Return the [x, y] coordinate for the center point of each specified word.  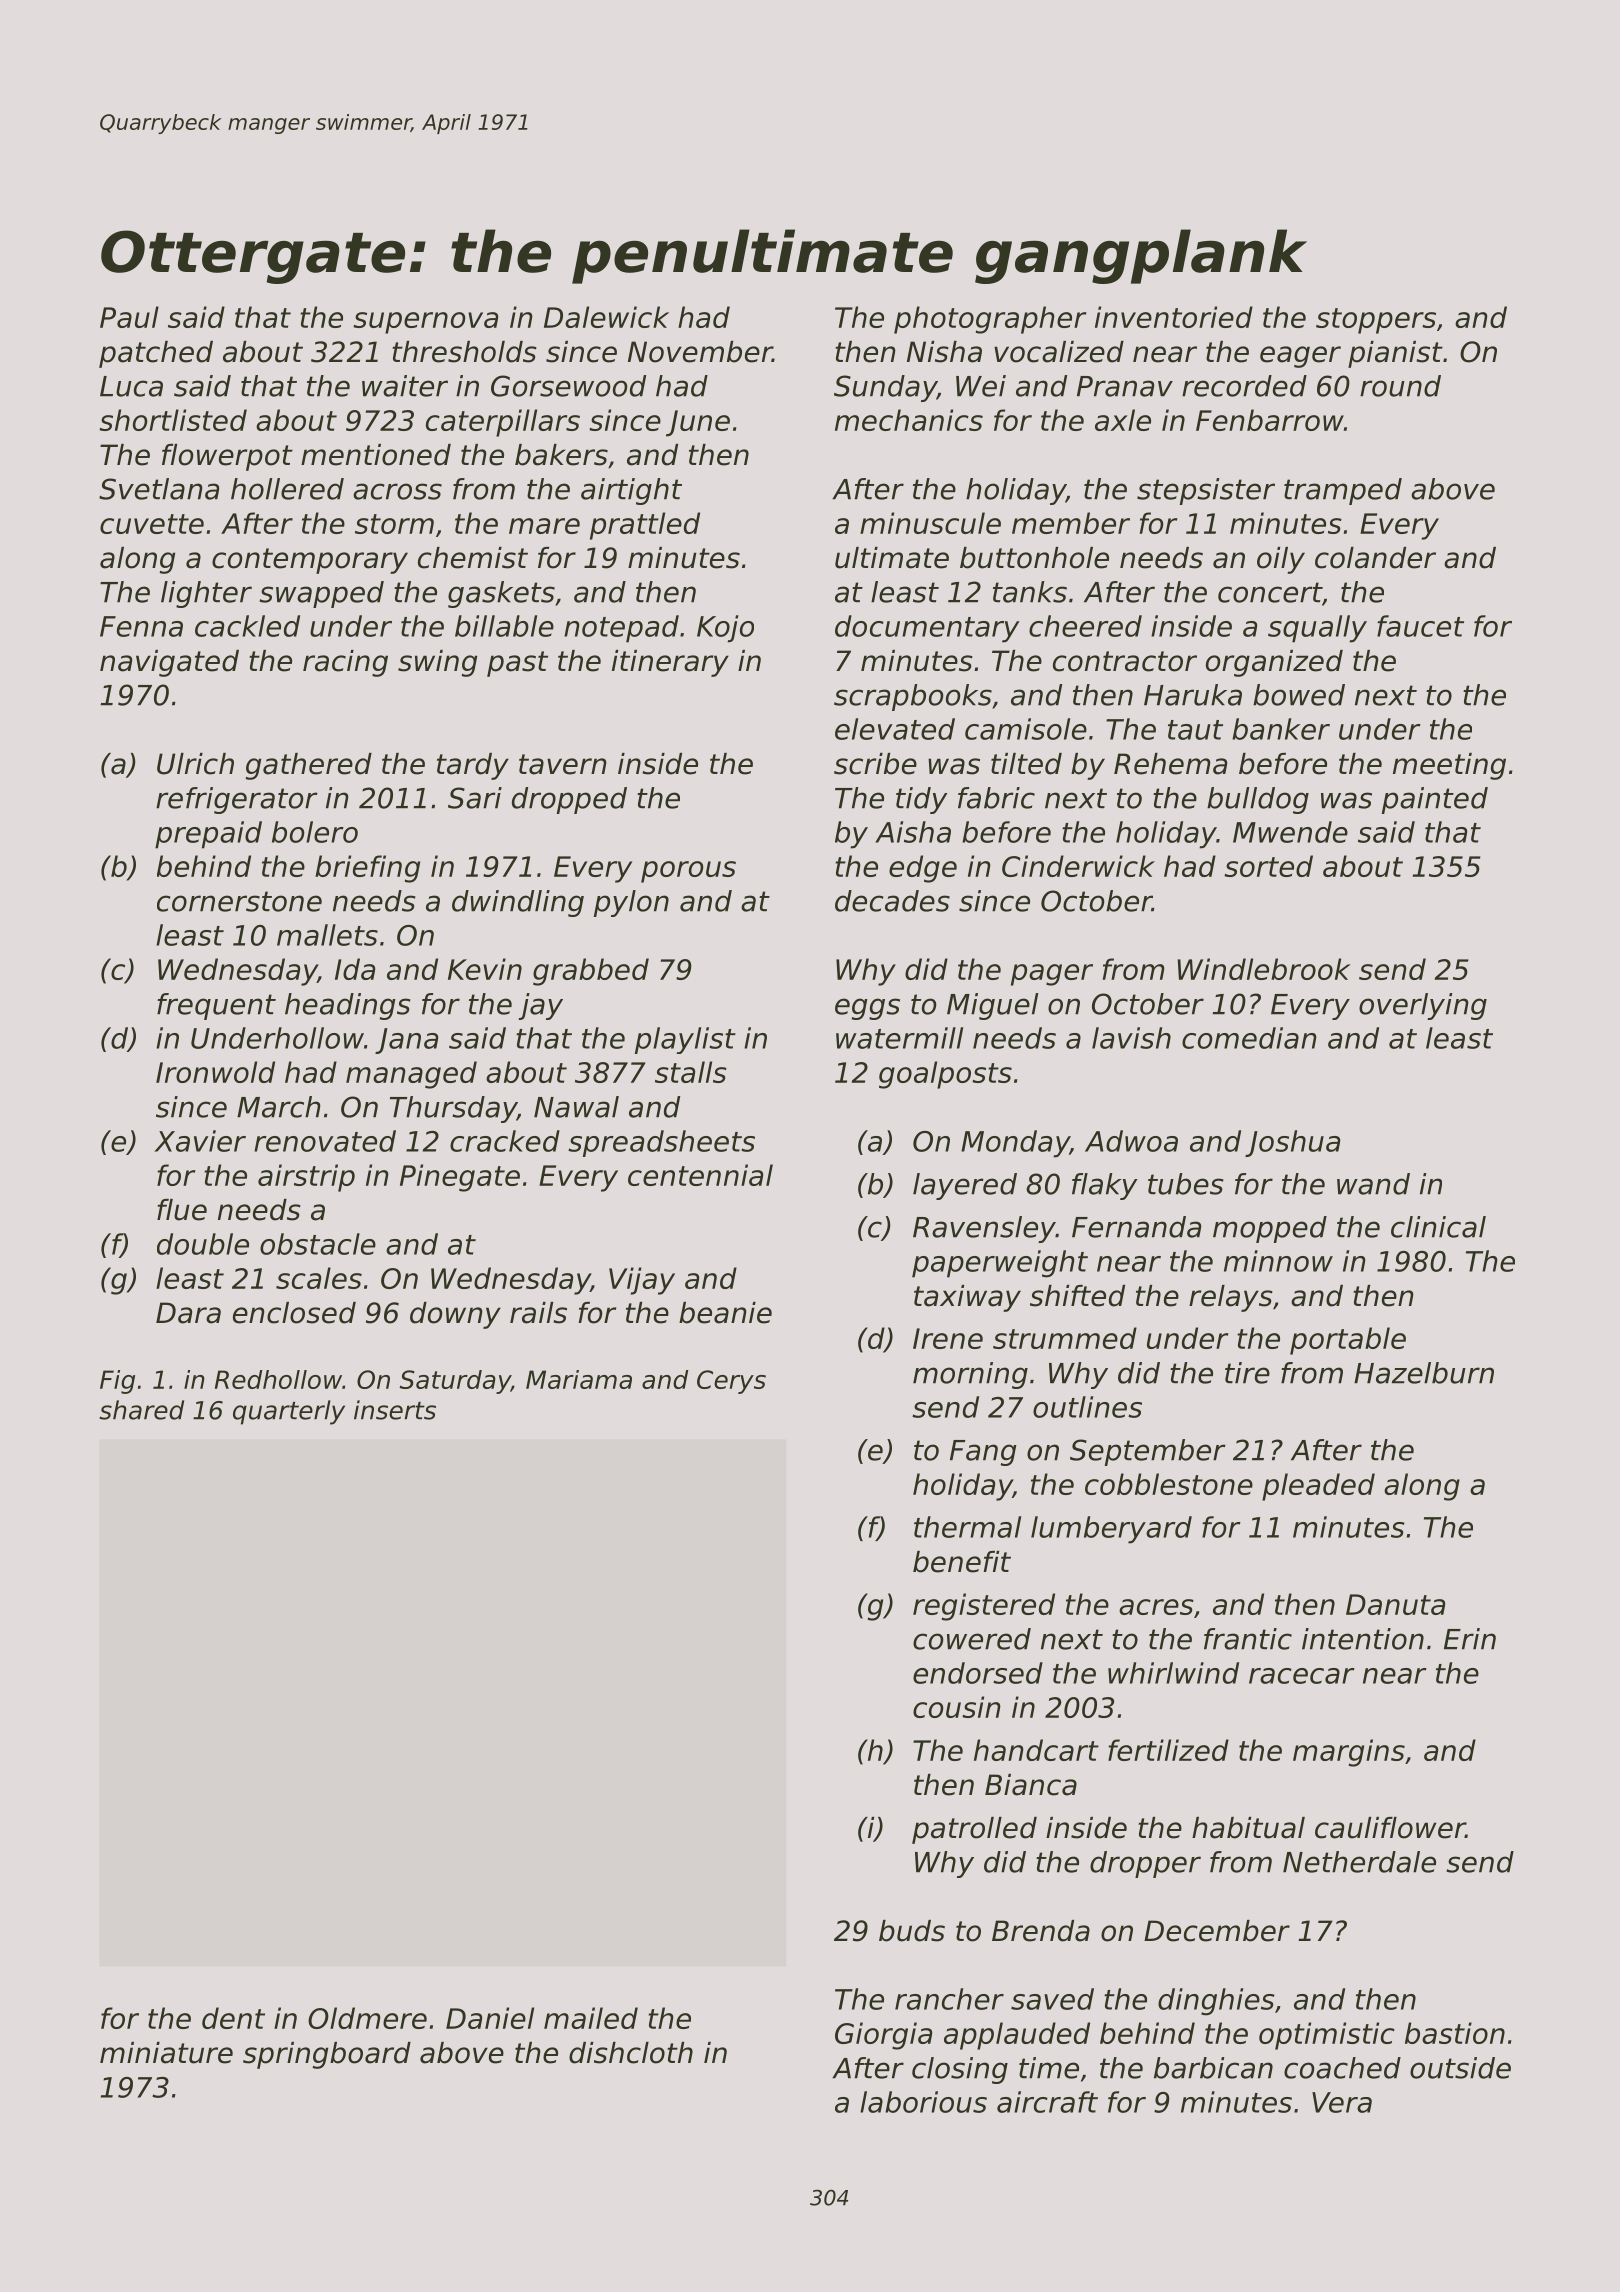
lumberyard [1111, 1530]
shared [141, 1410]
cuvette [152, 524]
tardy [473, 766]
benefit [962, 1562]
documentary [927, 629]
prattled [645, 526]
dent [233, 2018]
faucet [1420, 626]
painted [1435, 800]
